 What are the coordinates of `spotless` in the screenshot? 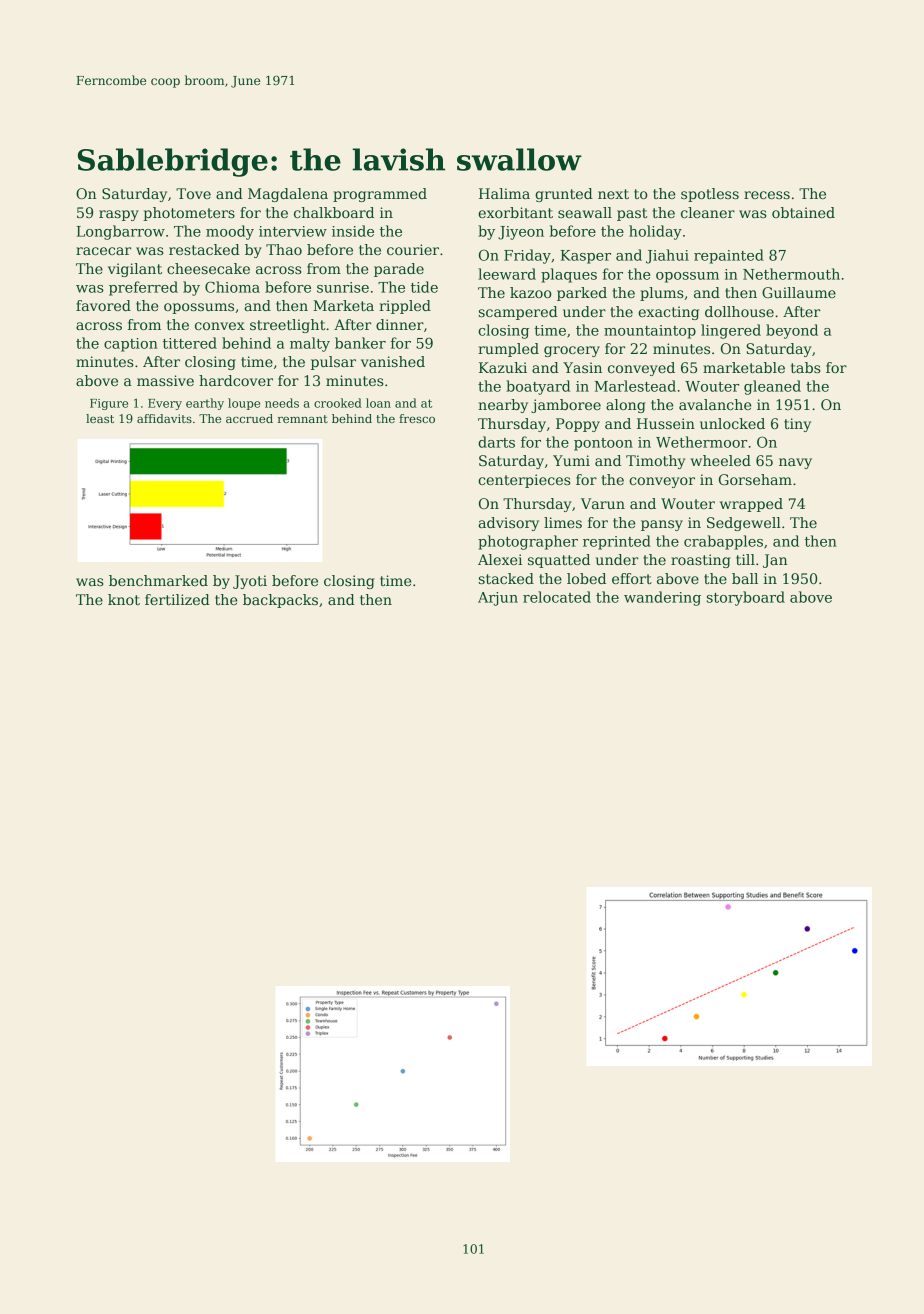 It's located at (710, 195).
